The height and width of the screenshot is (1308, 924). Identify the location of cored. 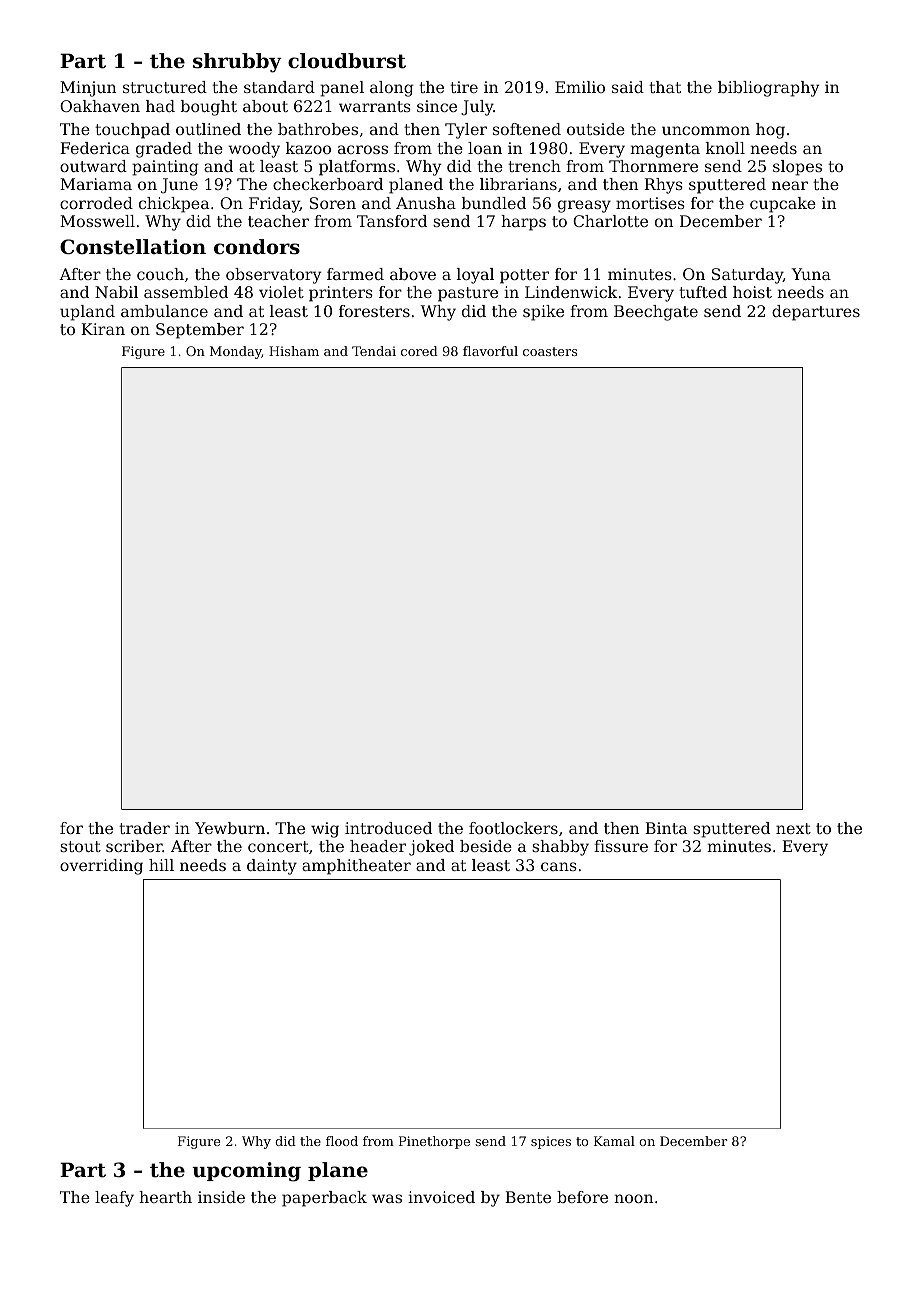
(419, 351).
